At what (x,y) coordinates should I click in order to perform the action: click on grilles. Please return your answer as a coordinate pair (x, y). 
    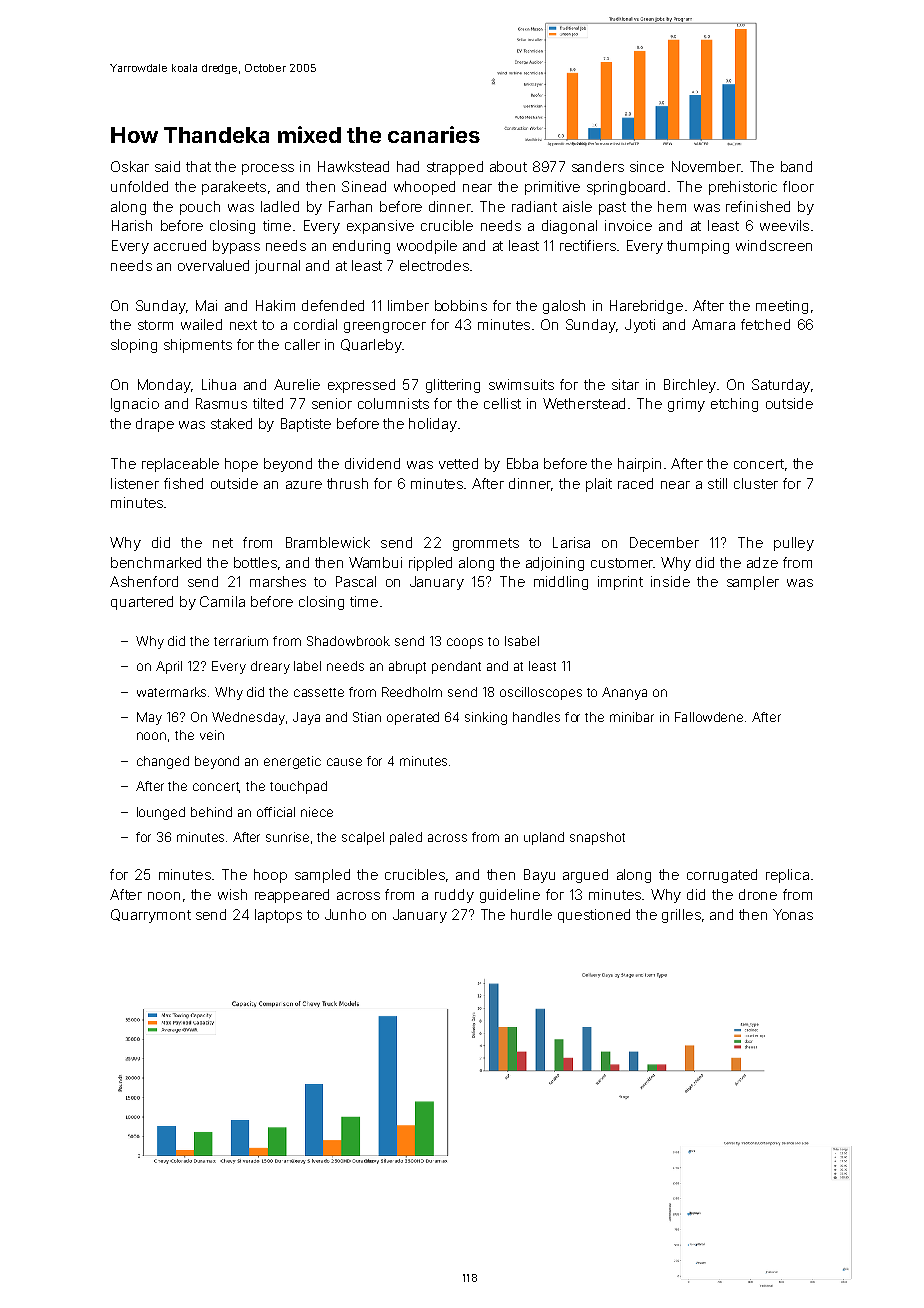
    Looking at the image, I should click on (681, 916).
